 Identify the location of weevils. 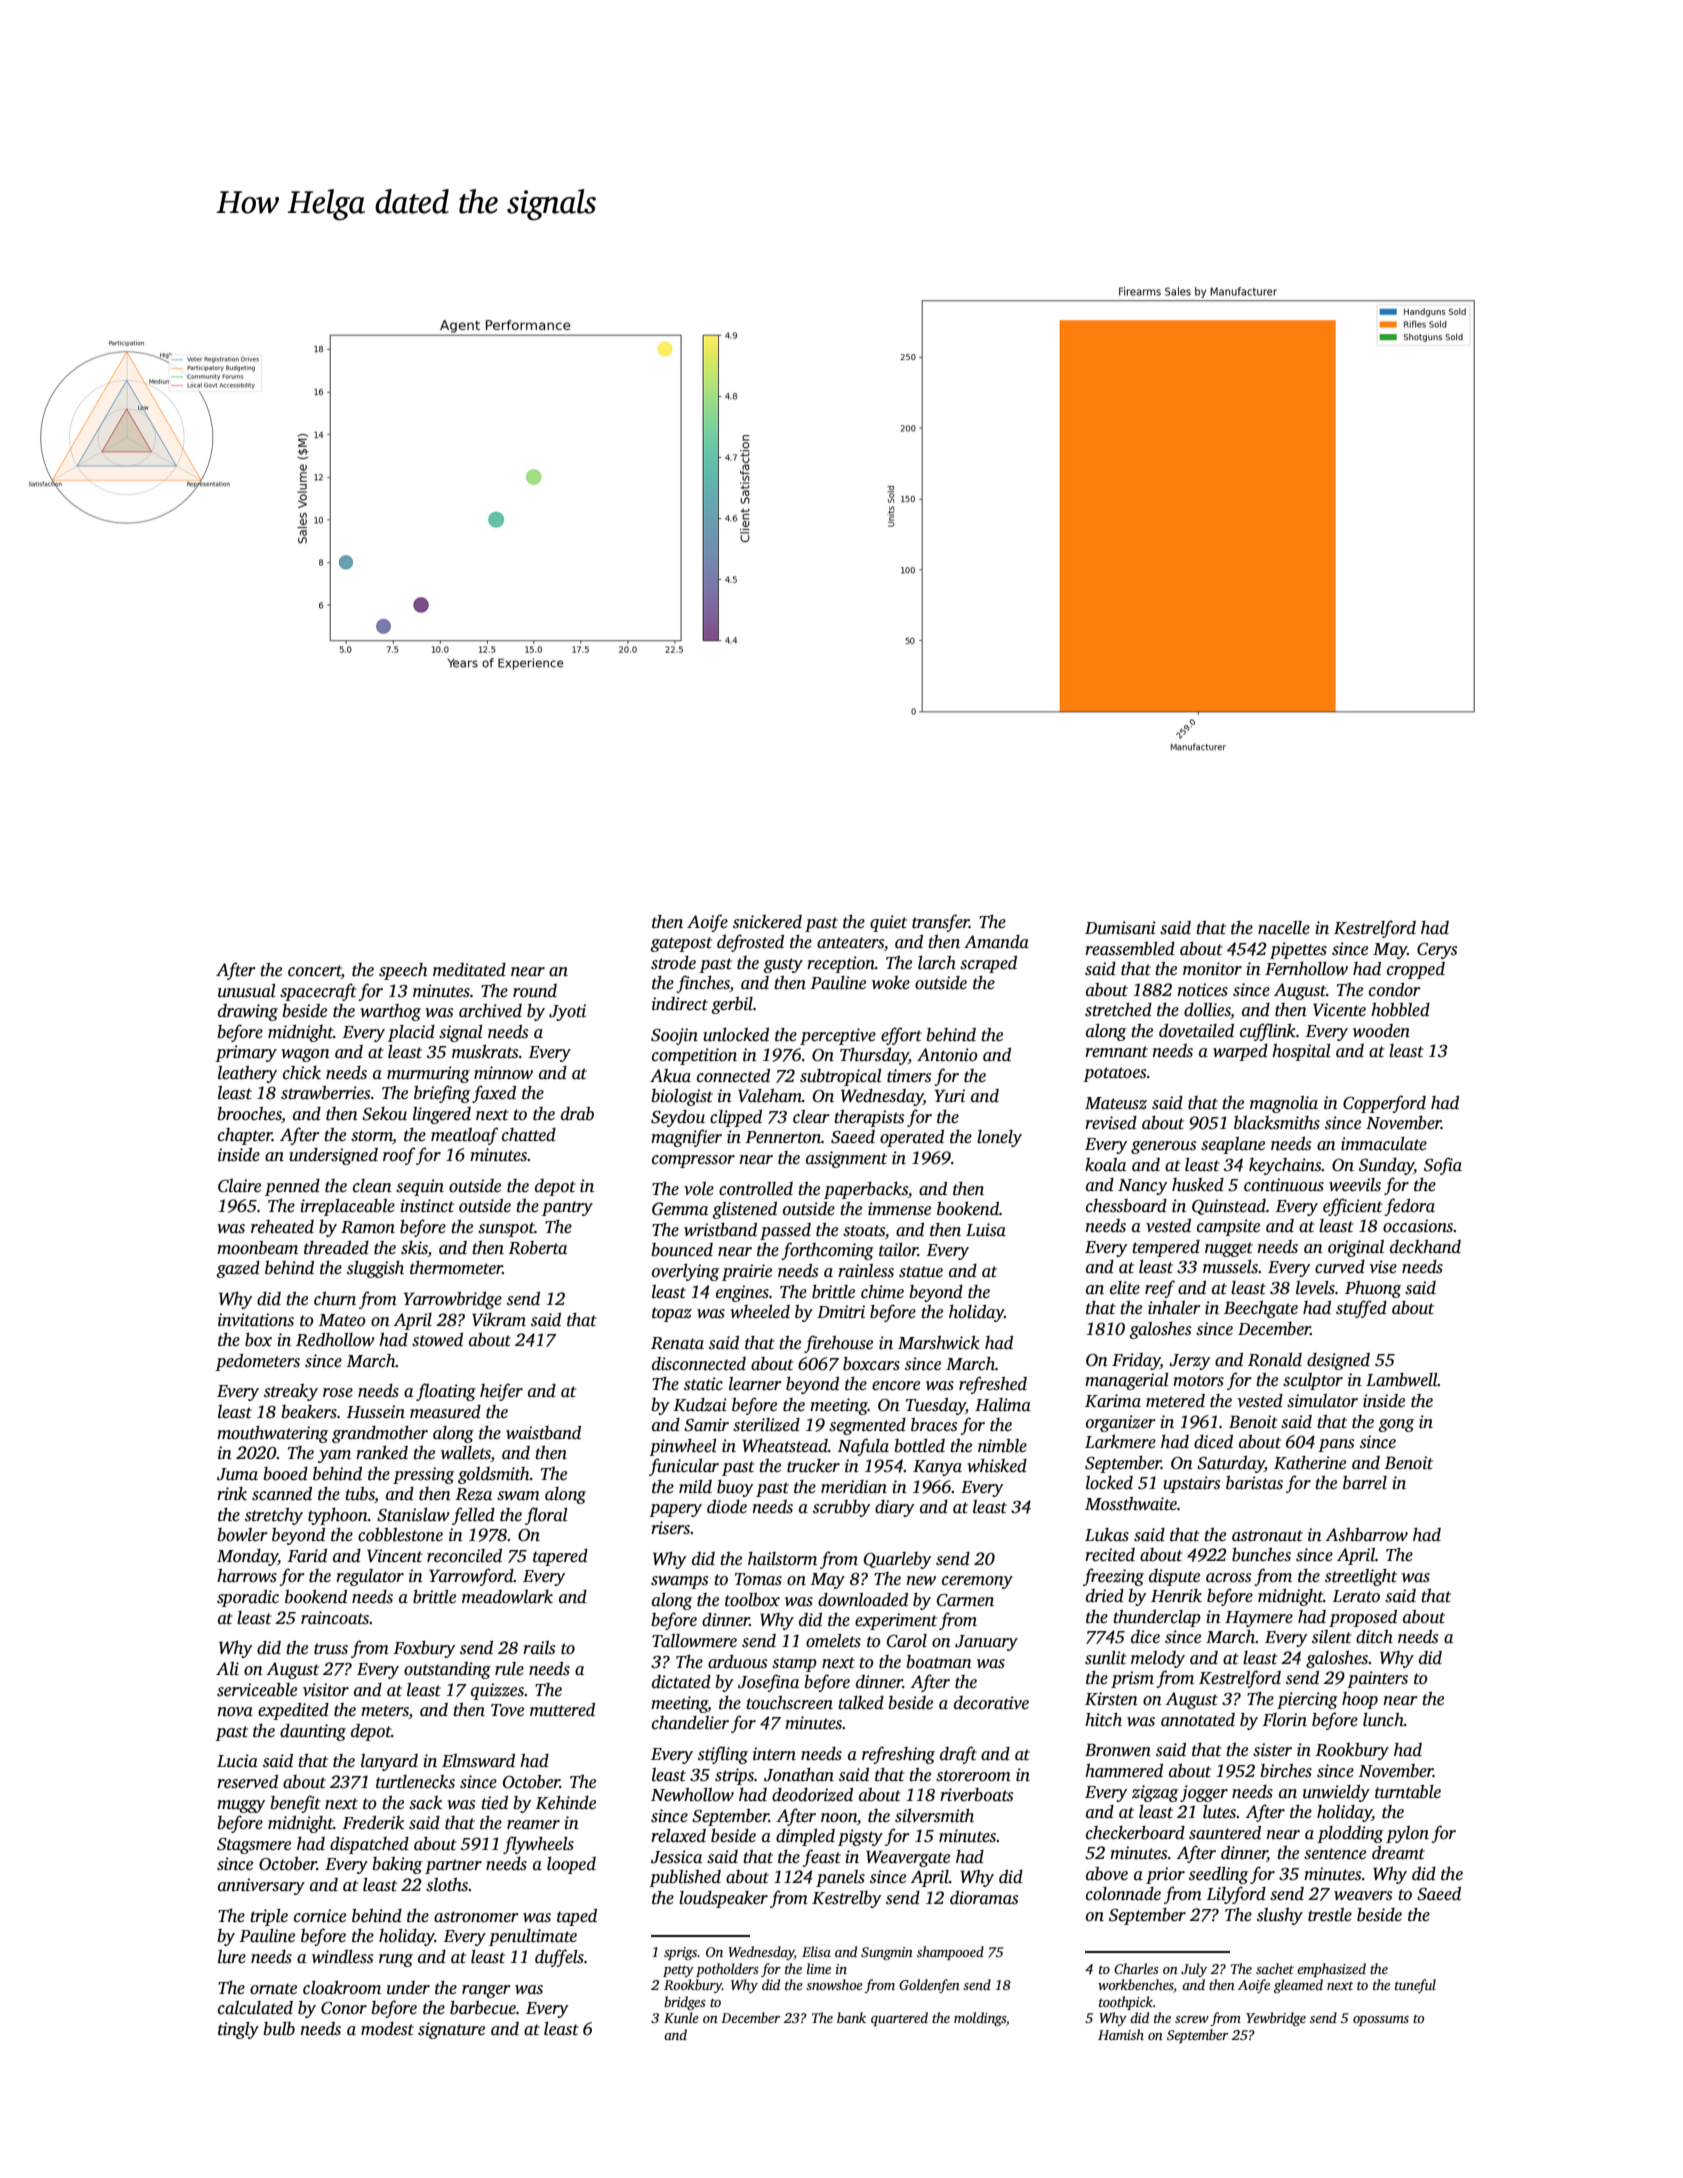
(1355, 1185).
